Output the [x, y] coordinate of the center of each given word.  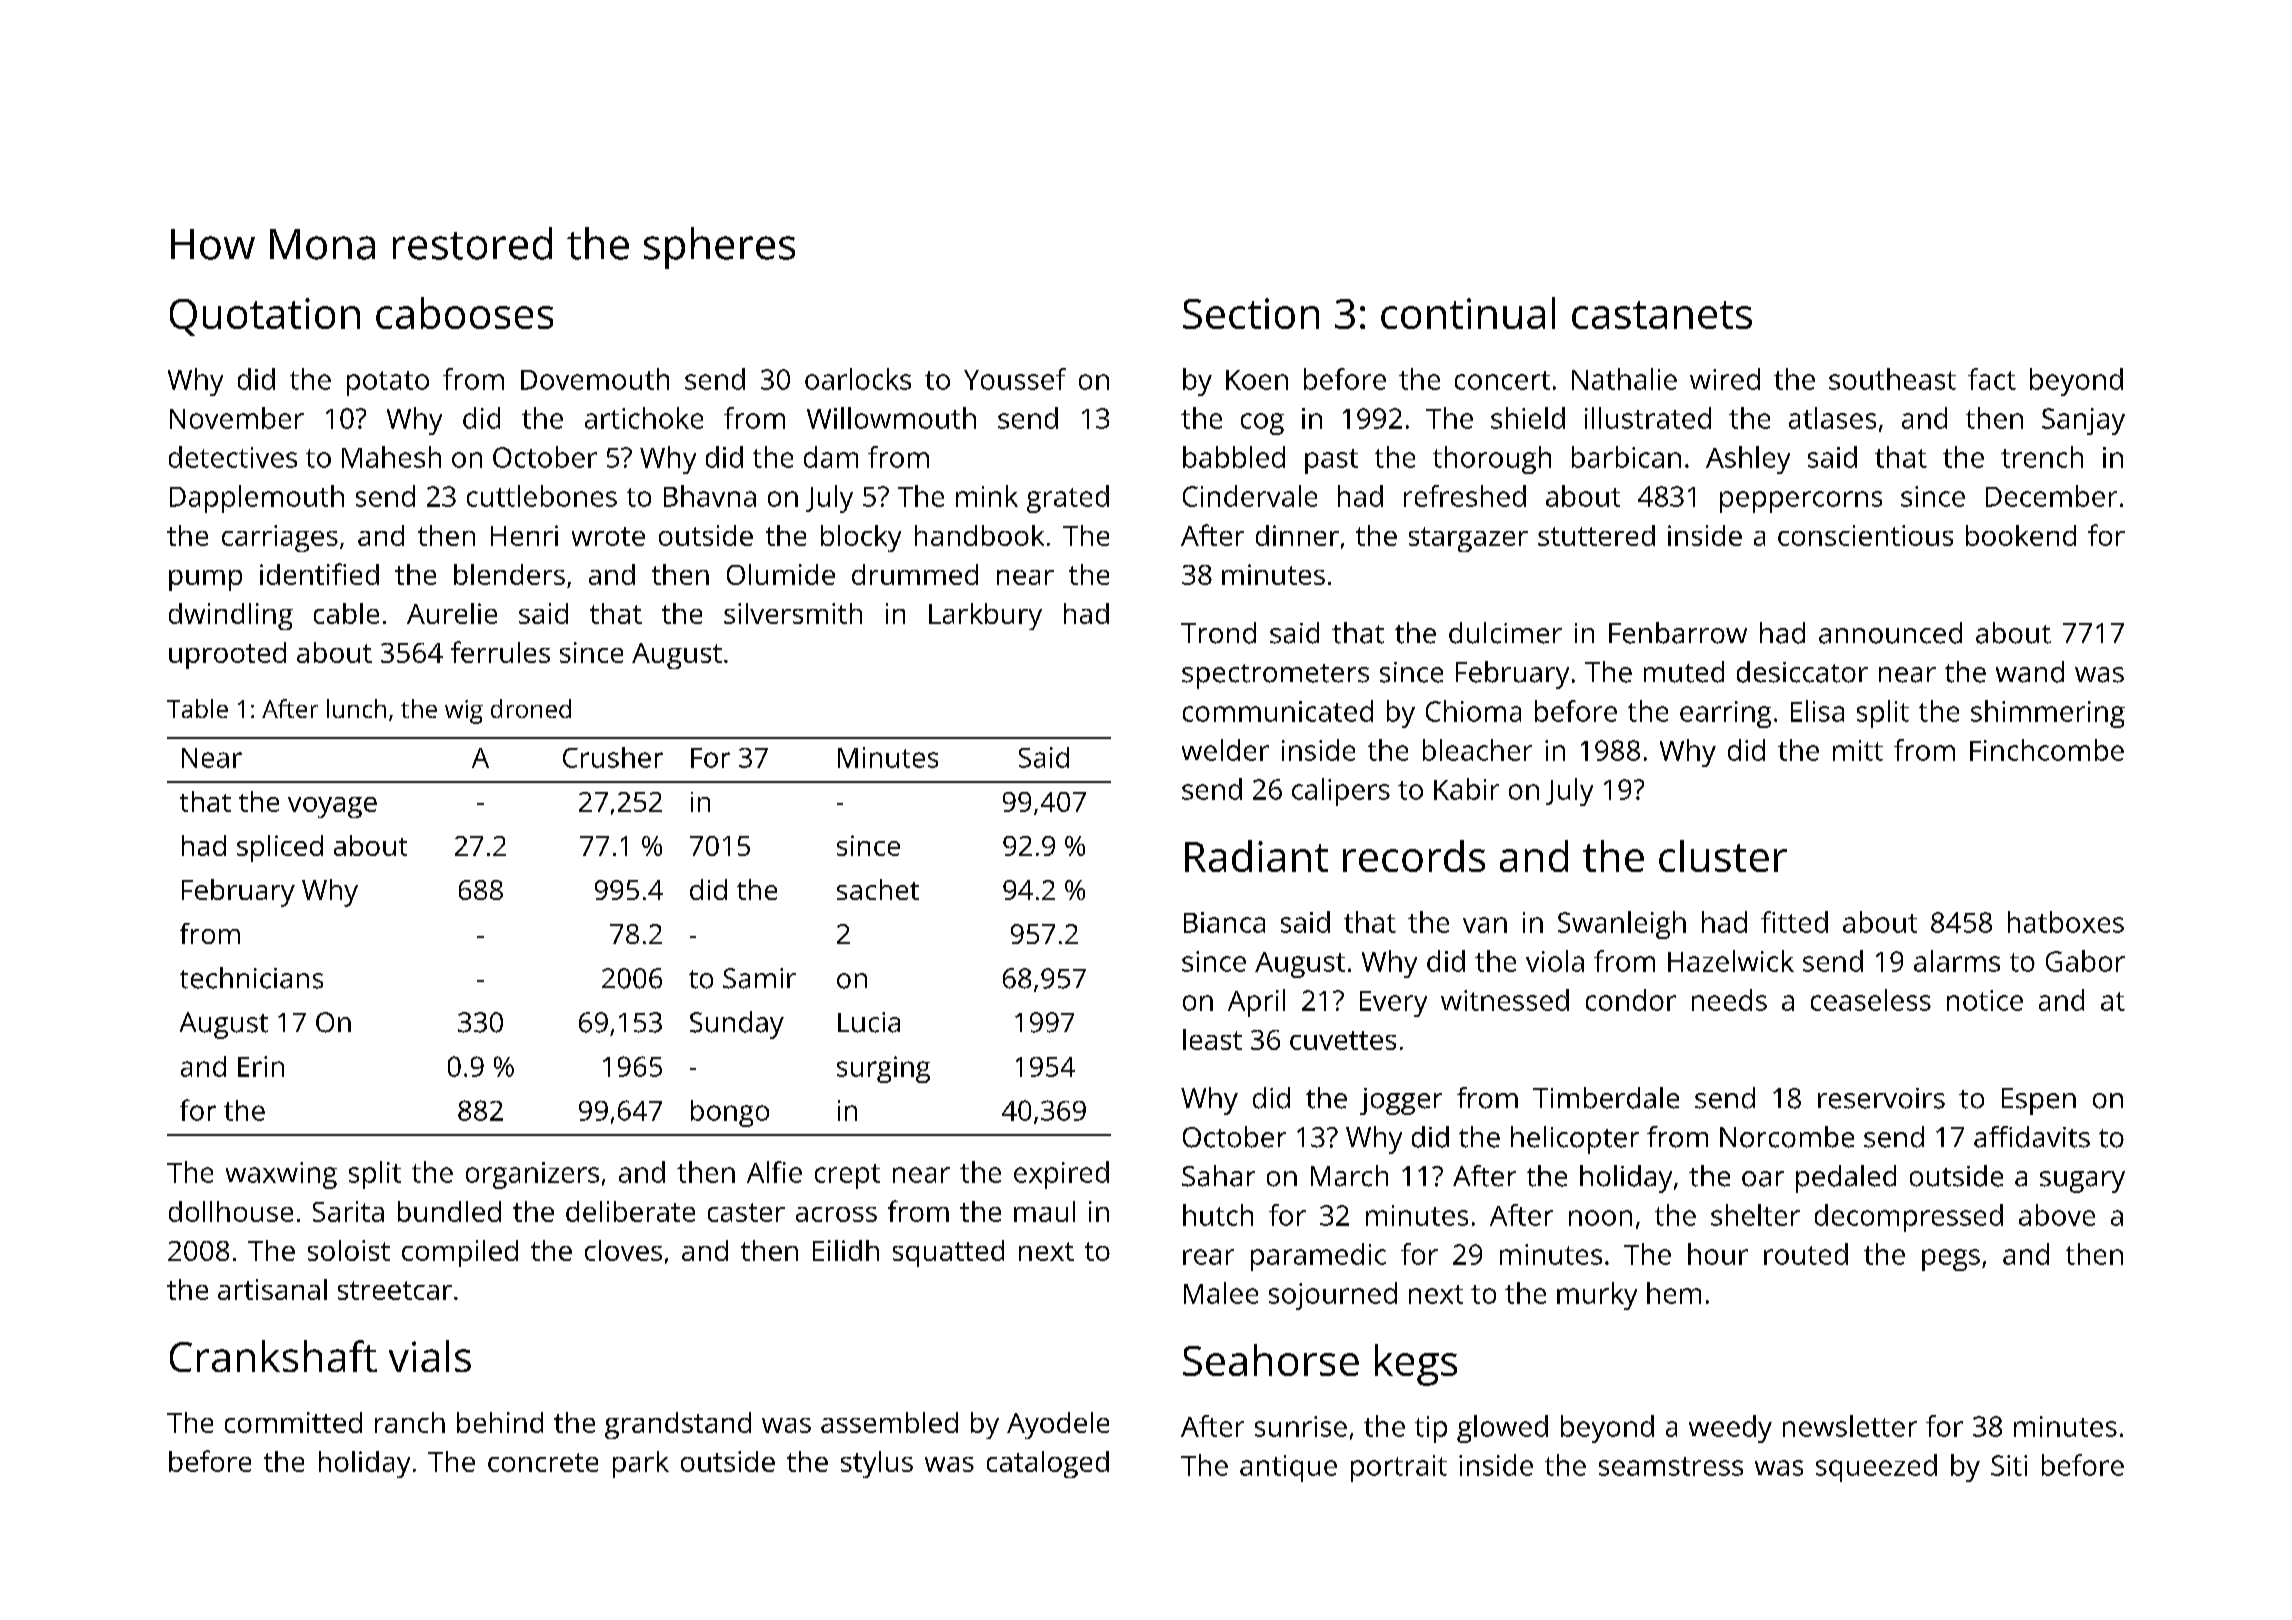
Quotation [265, 317]
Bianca [1224, 922]
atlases [1832, 418]
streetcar [395, 1290]
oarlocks [858, 379]
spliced [280, 848]
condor [1631, 1000]
